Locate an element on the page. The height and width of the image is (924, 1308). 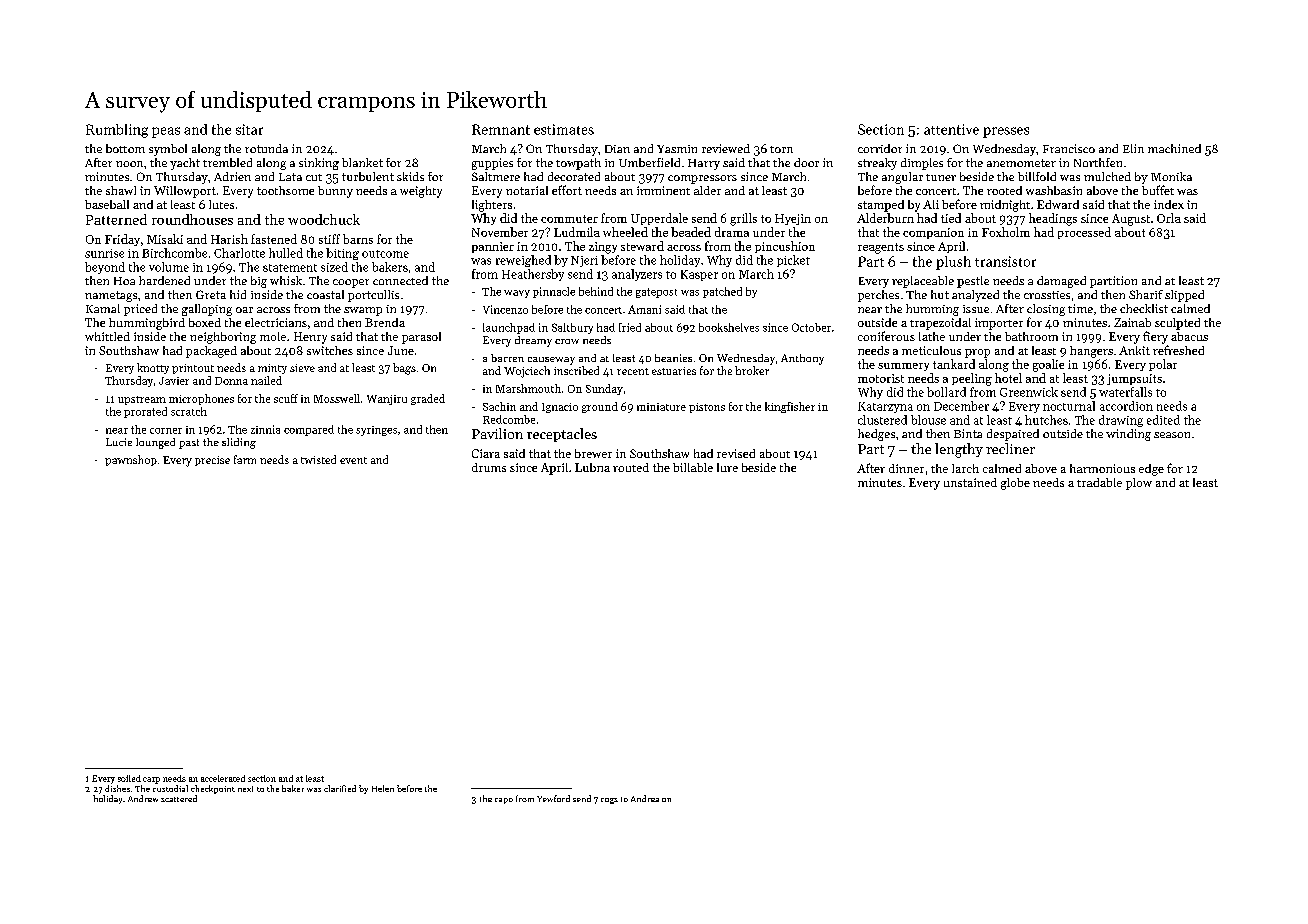
Remnant is located at coordinates (501, 129).
